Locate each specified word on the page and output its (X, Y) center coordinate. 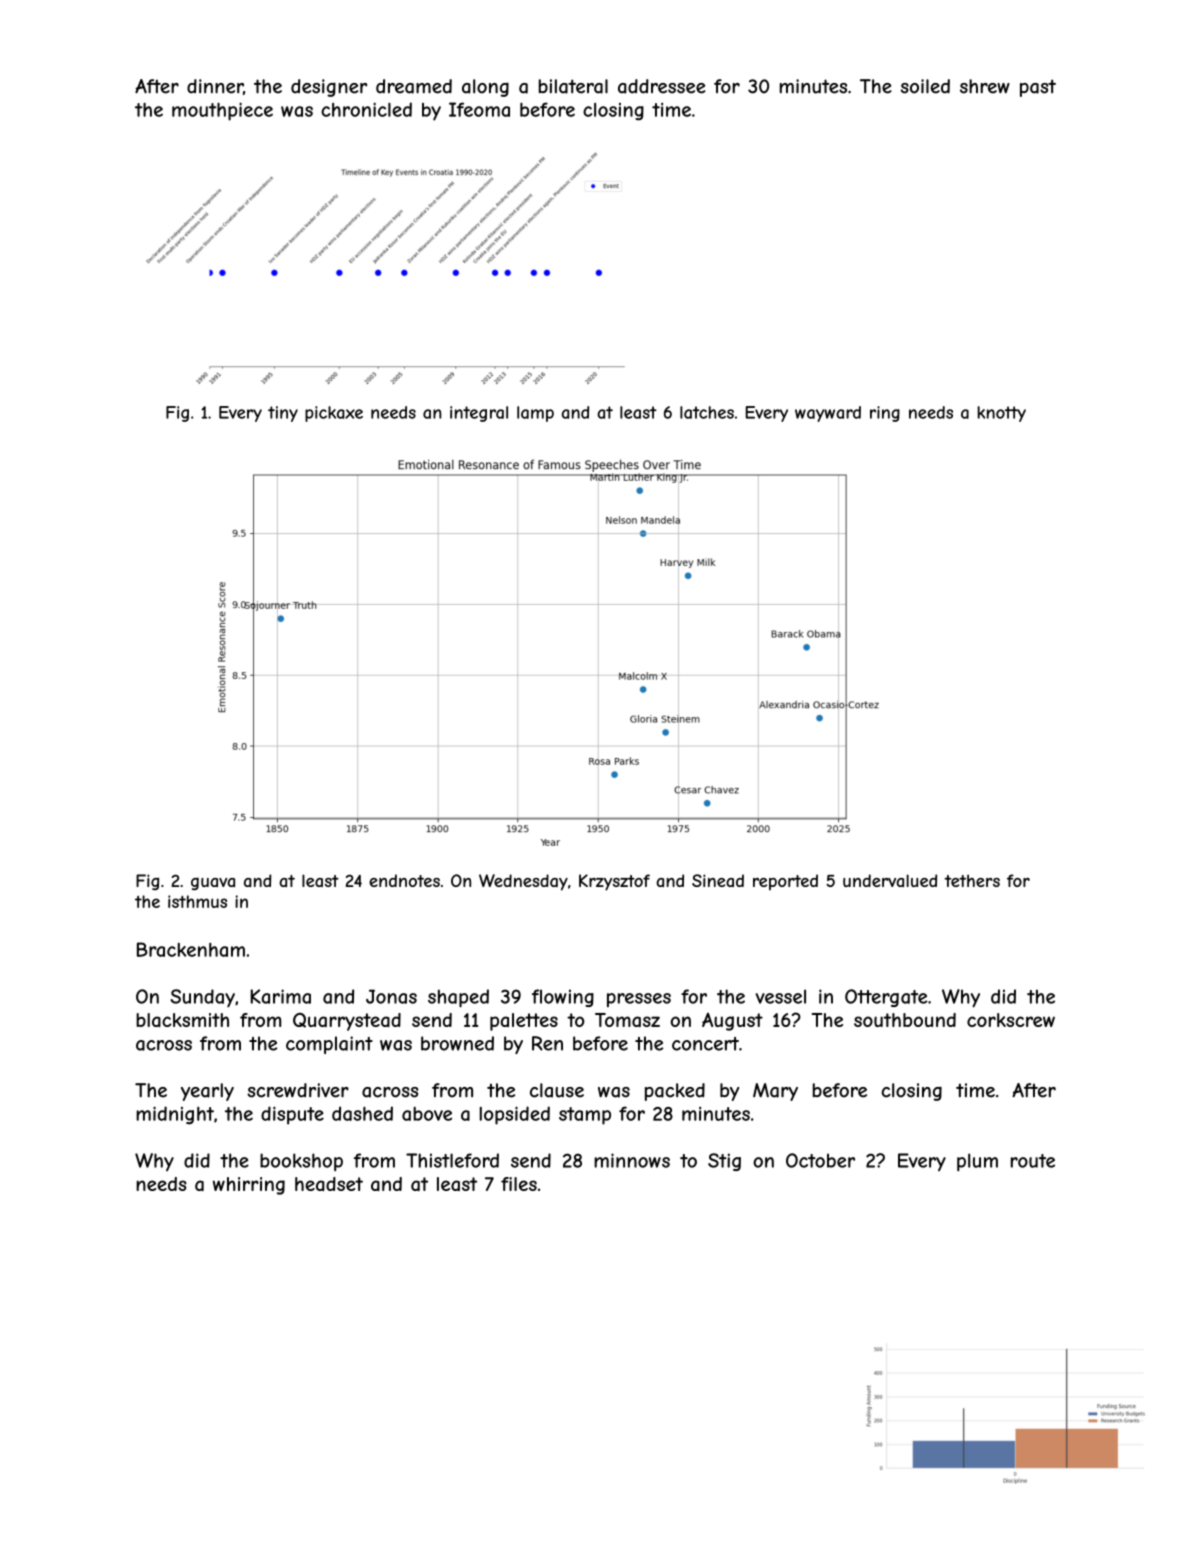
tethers (972, 880)
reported (785, 882)
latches (707, 412)
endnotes (404, 880)
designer (329, 88)
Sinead (718, 880)
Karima (281, 996)
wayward (828, 414)
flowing (563, 998)
